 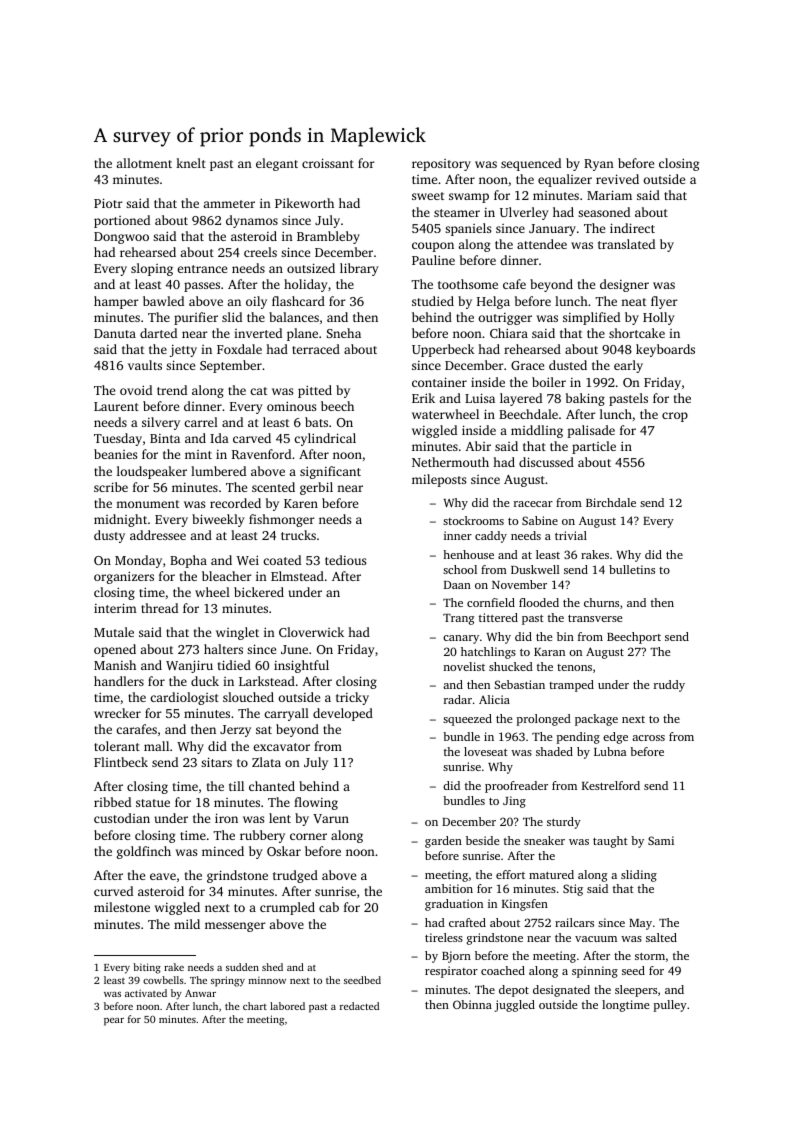 I want to click on repository, so click(x=441, y=165).
